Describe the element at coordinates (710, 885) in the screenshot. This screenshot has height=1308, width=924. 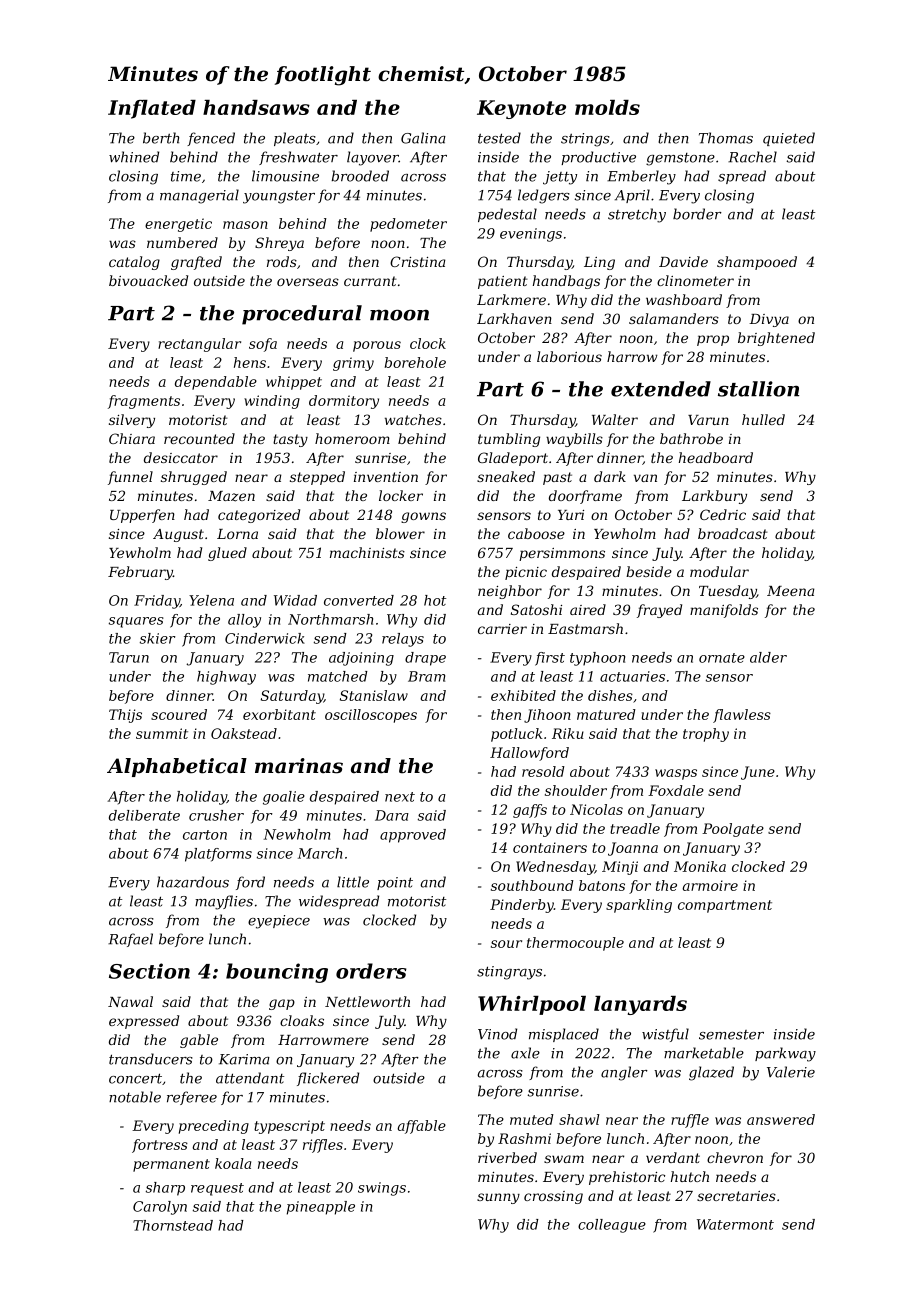
I see `armoire` at that location.
